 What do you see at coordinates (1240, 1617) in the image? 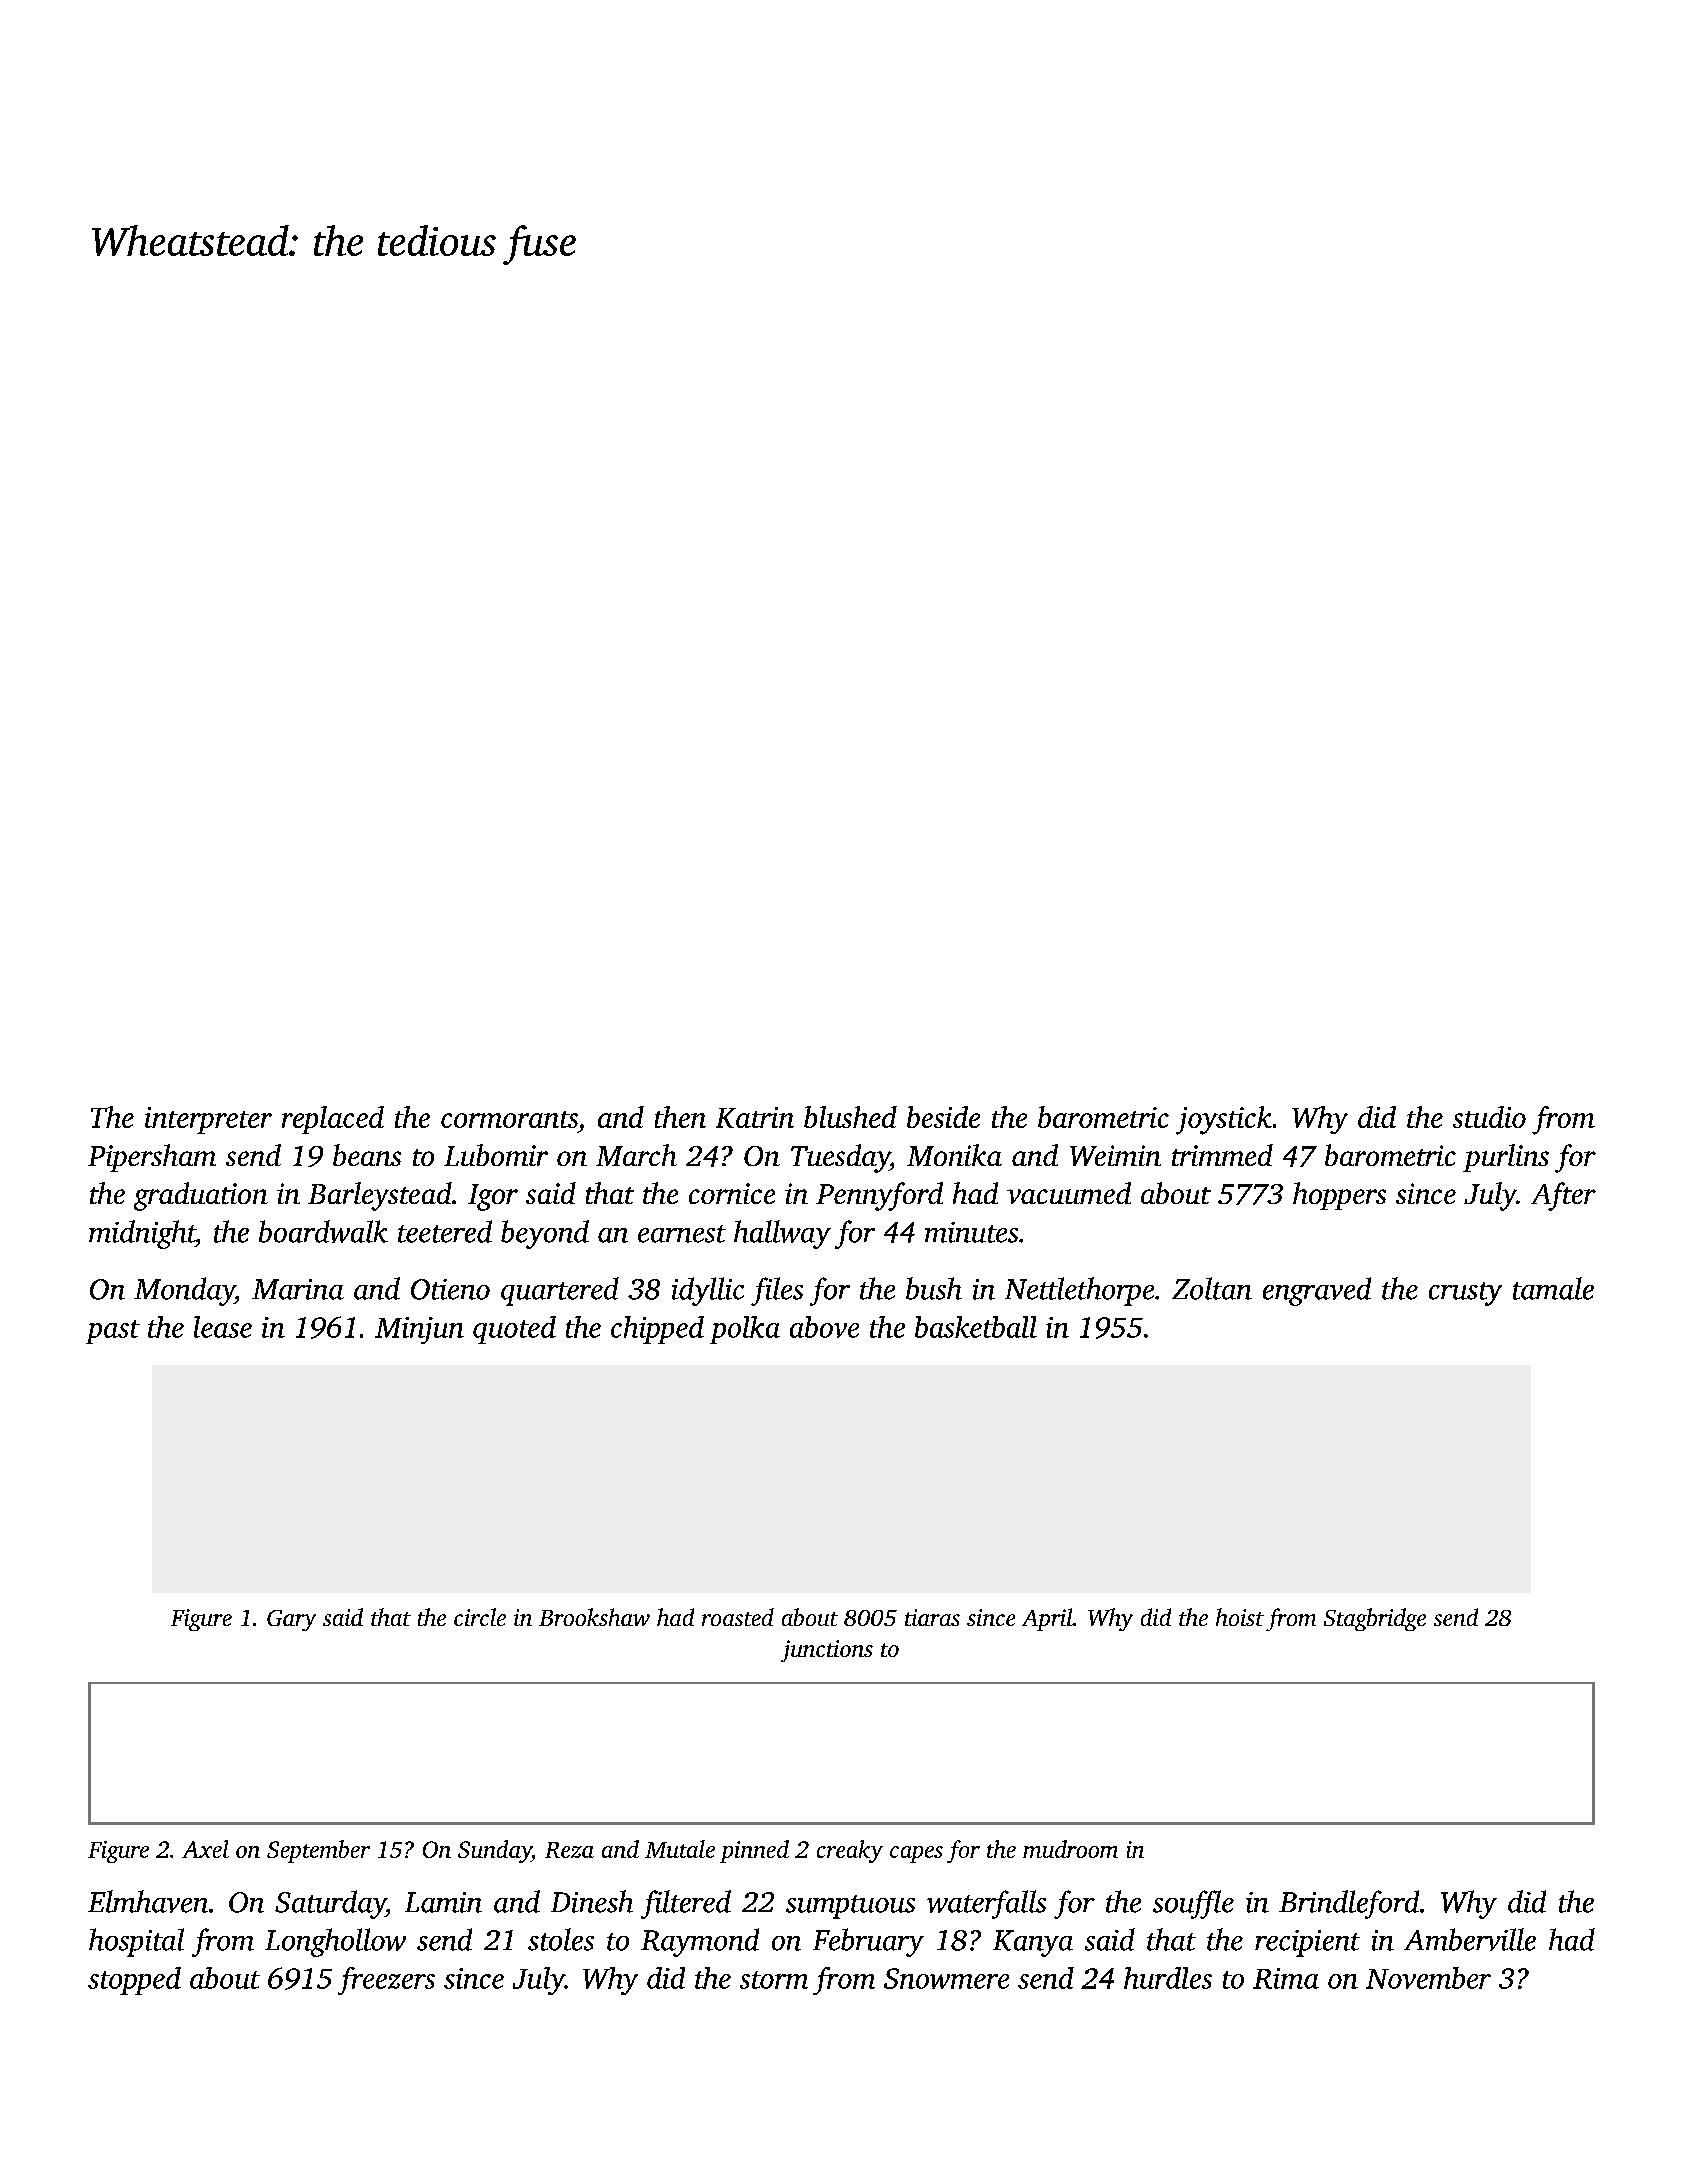
I see `hoist` at bounding box center [1240, 1617].
